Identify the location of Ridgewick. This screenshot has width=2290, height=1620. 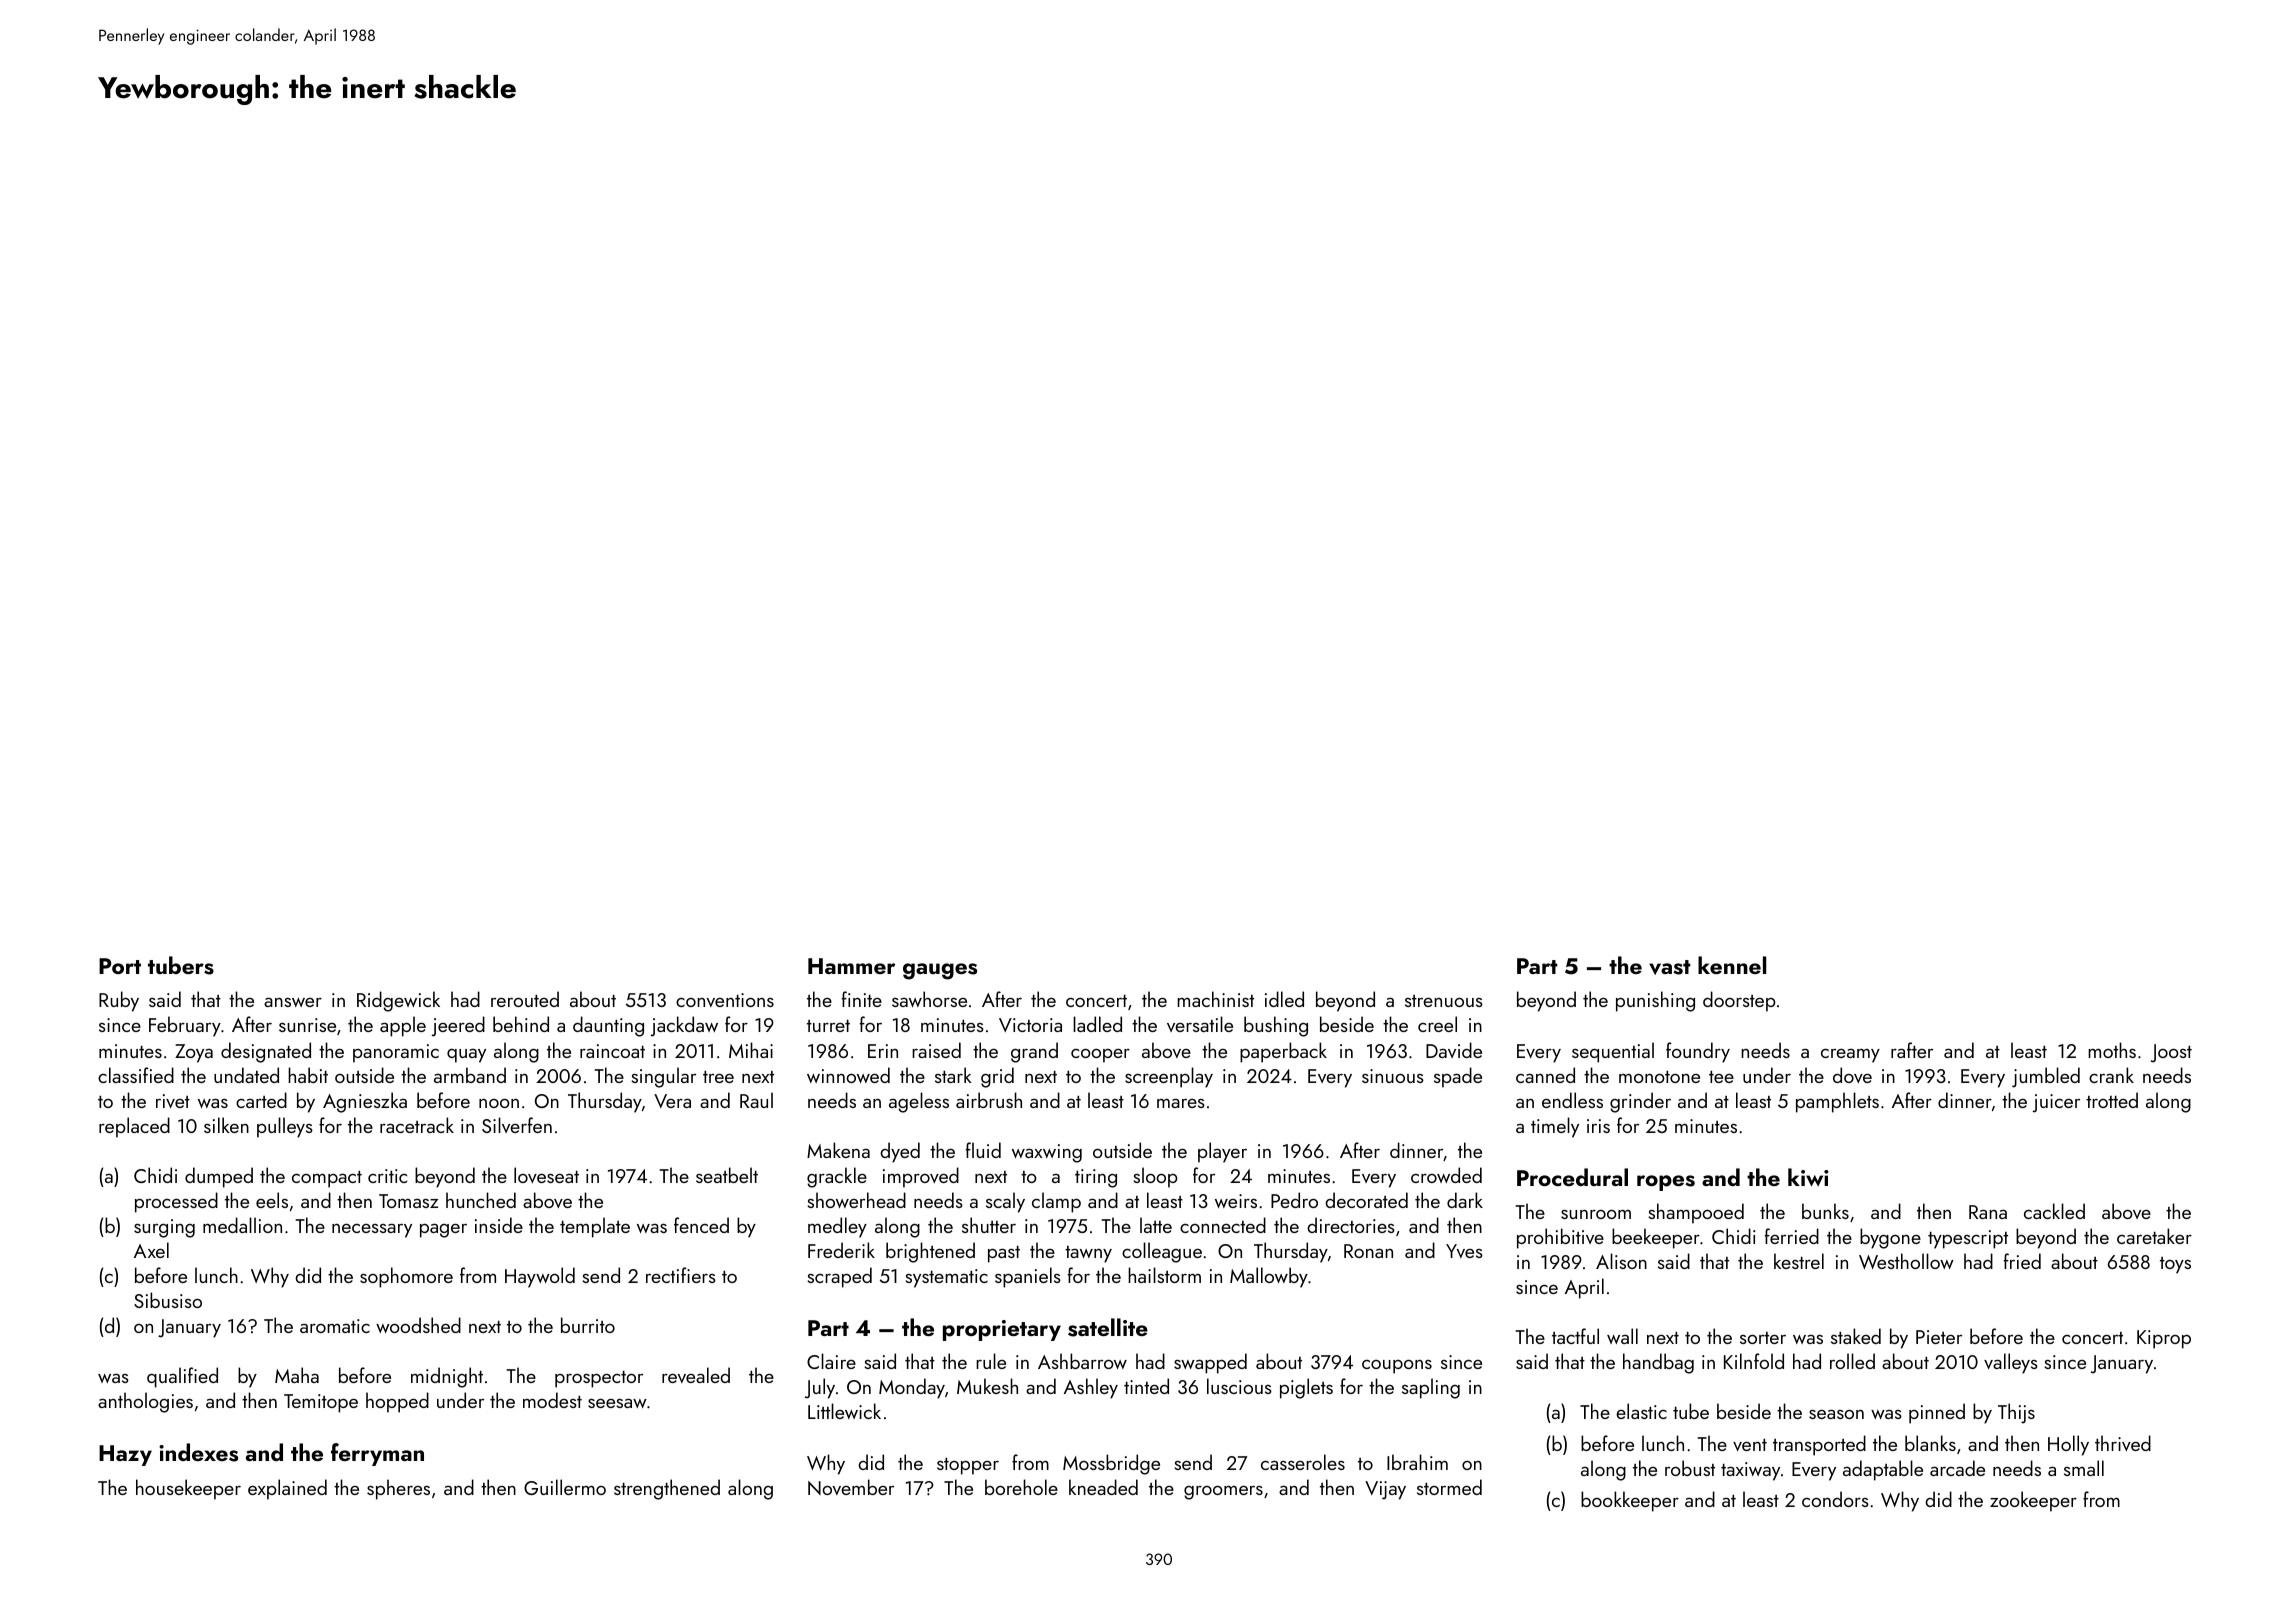
(398, 1001).
